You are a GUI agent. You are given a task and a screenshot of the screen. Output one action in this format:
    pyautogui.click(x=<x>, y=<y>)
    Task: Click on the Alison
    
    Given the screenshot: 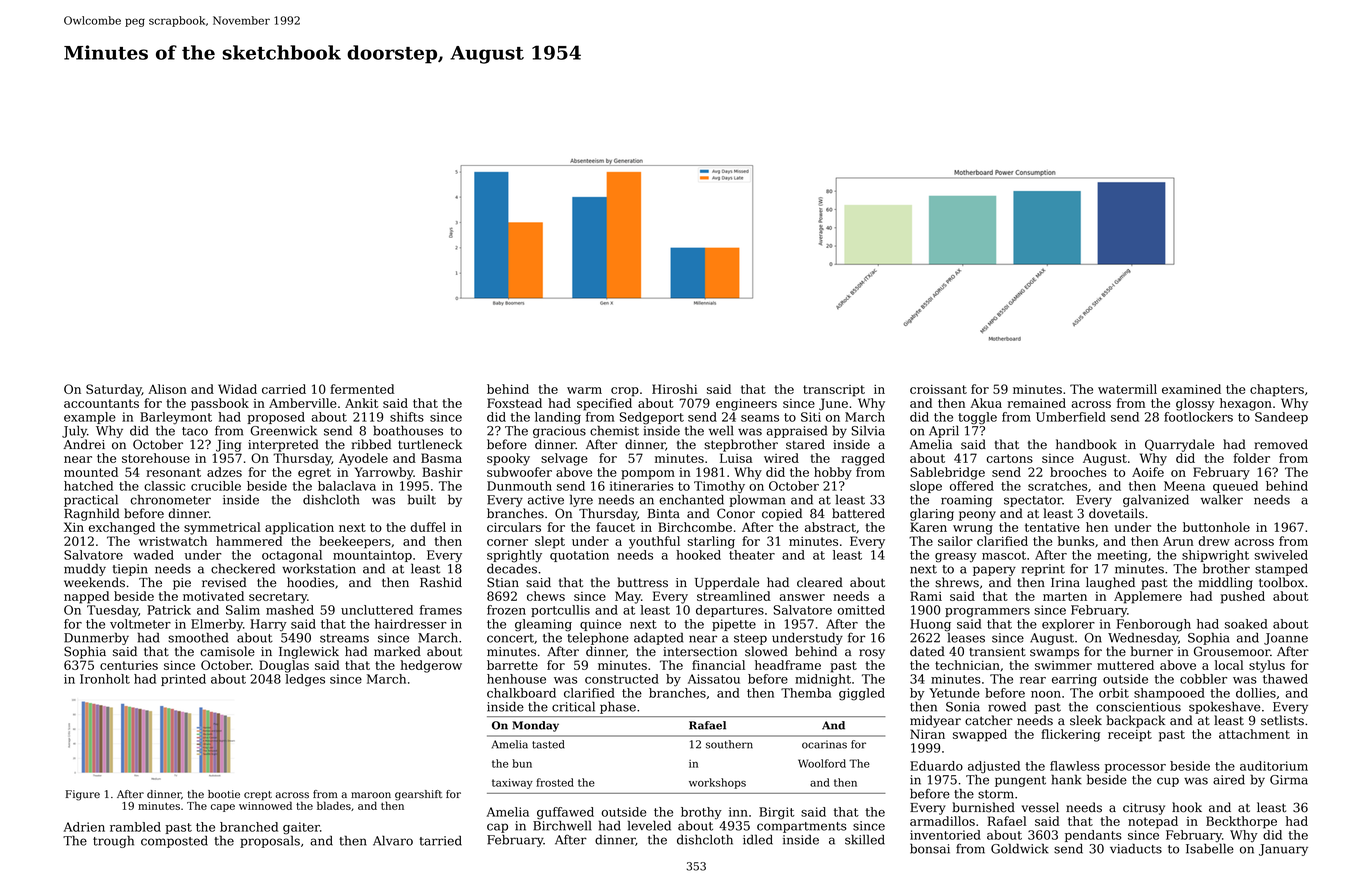 What is the action you would take?
    pyautogui.click(x=167, y=389)
